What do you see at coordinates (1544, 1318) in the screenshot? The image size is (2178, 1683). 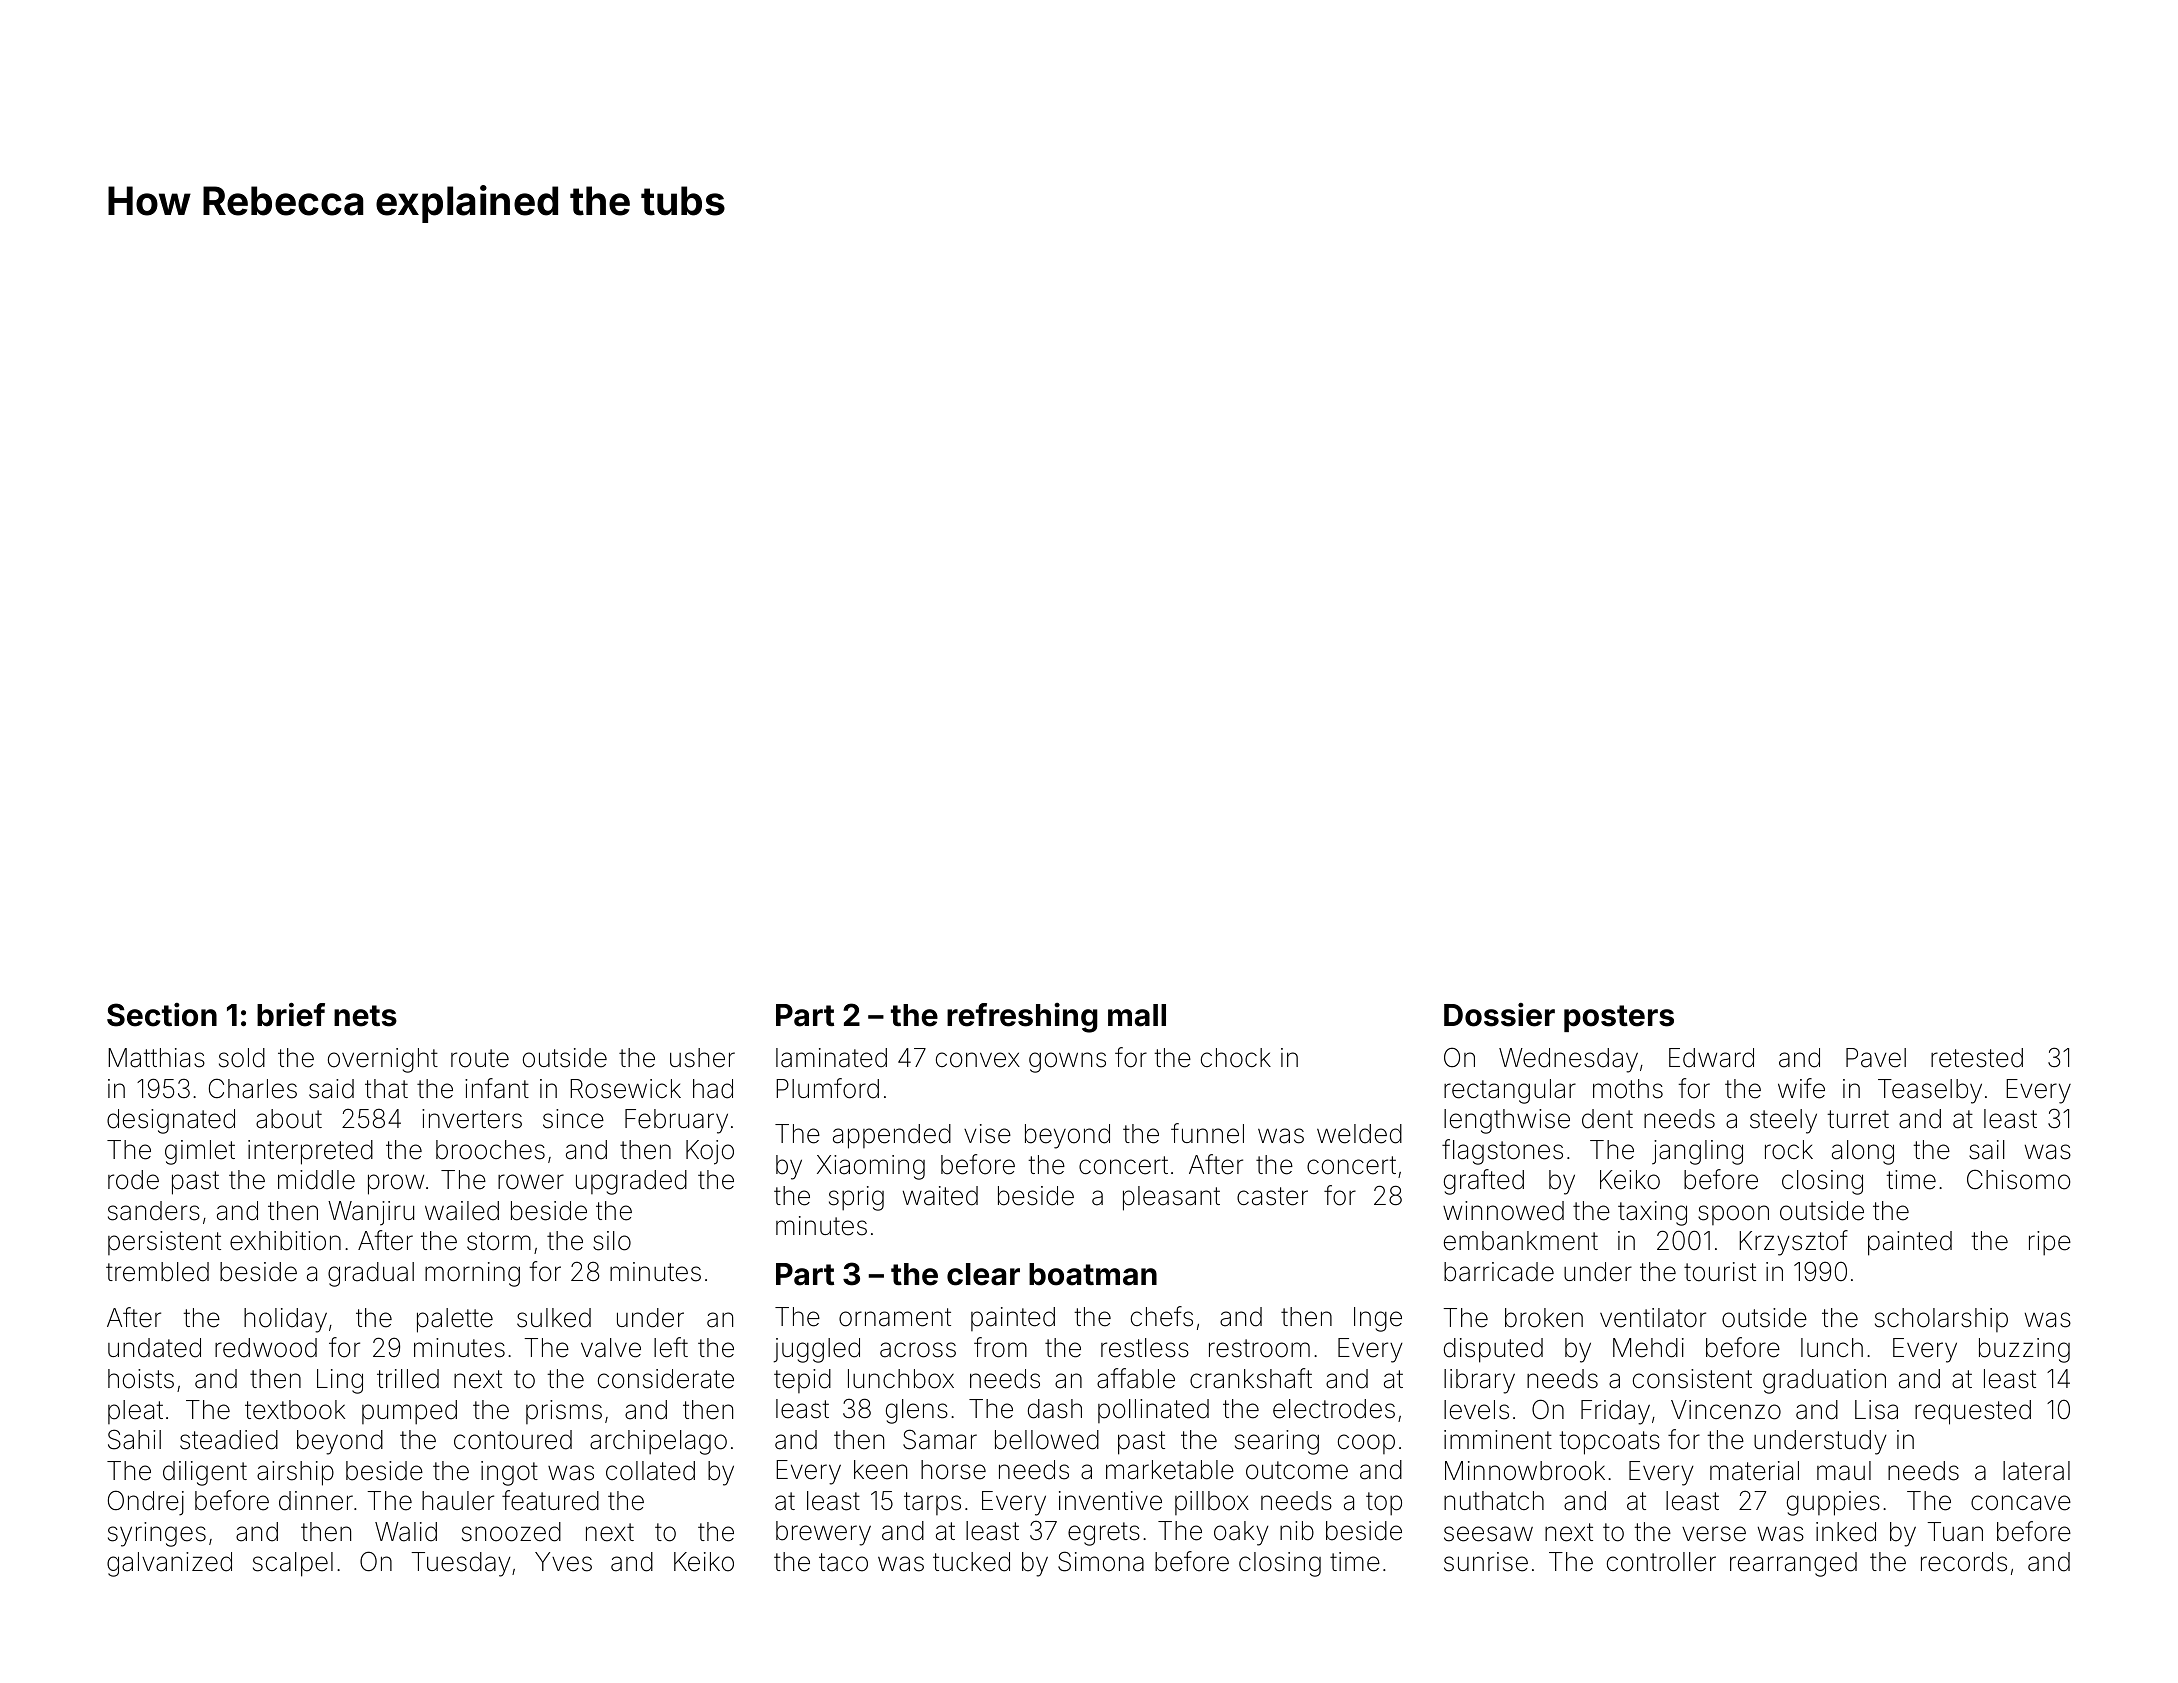 I see `broken` at bounding box center [1544, 1318].
